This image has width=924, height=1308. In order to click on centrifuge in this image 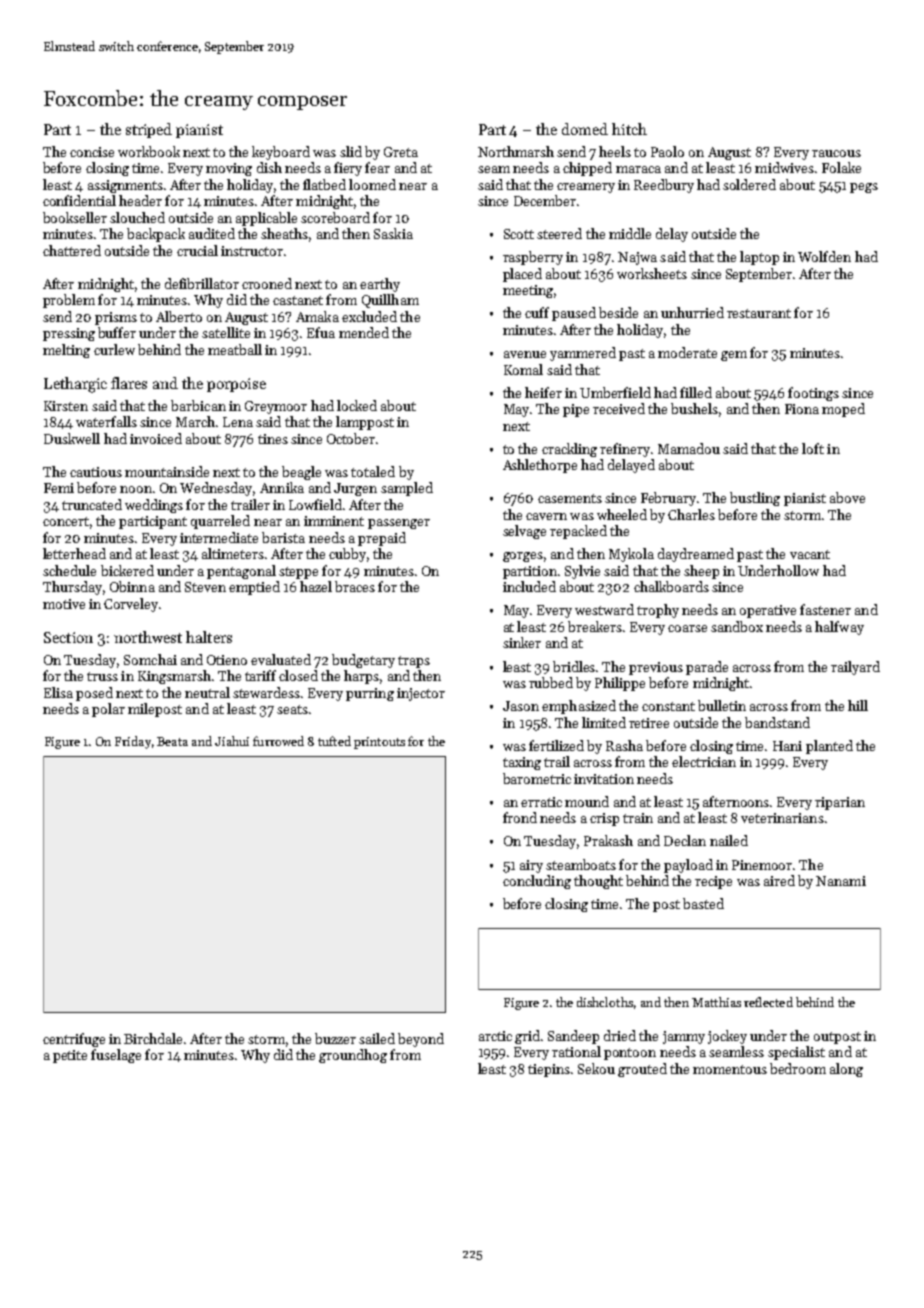, I will do `click(74, 1040)`.
